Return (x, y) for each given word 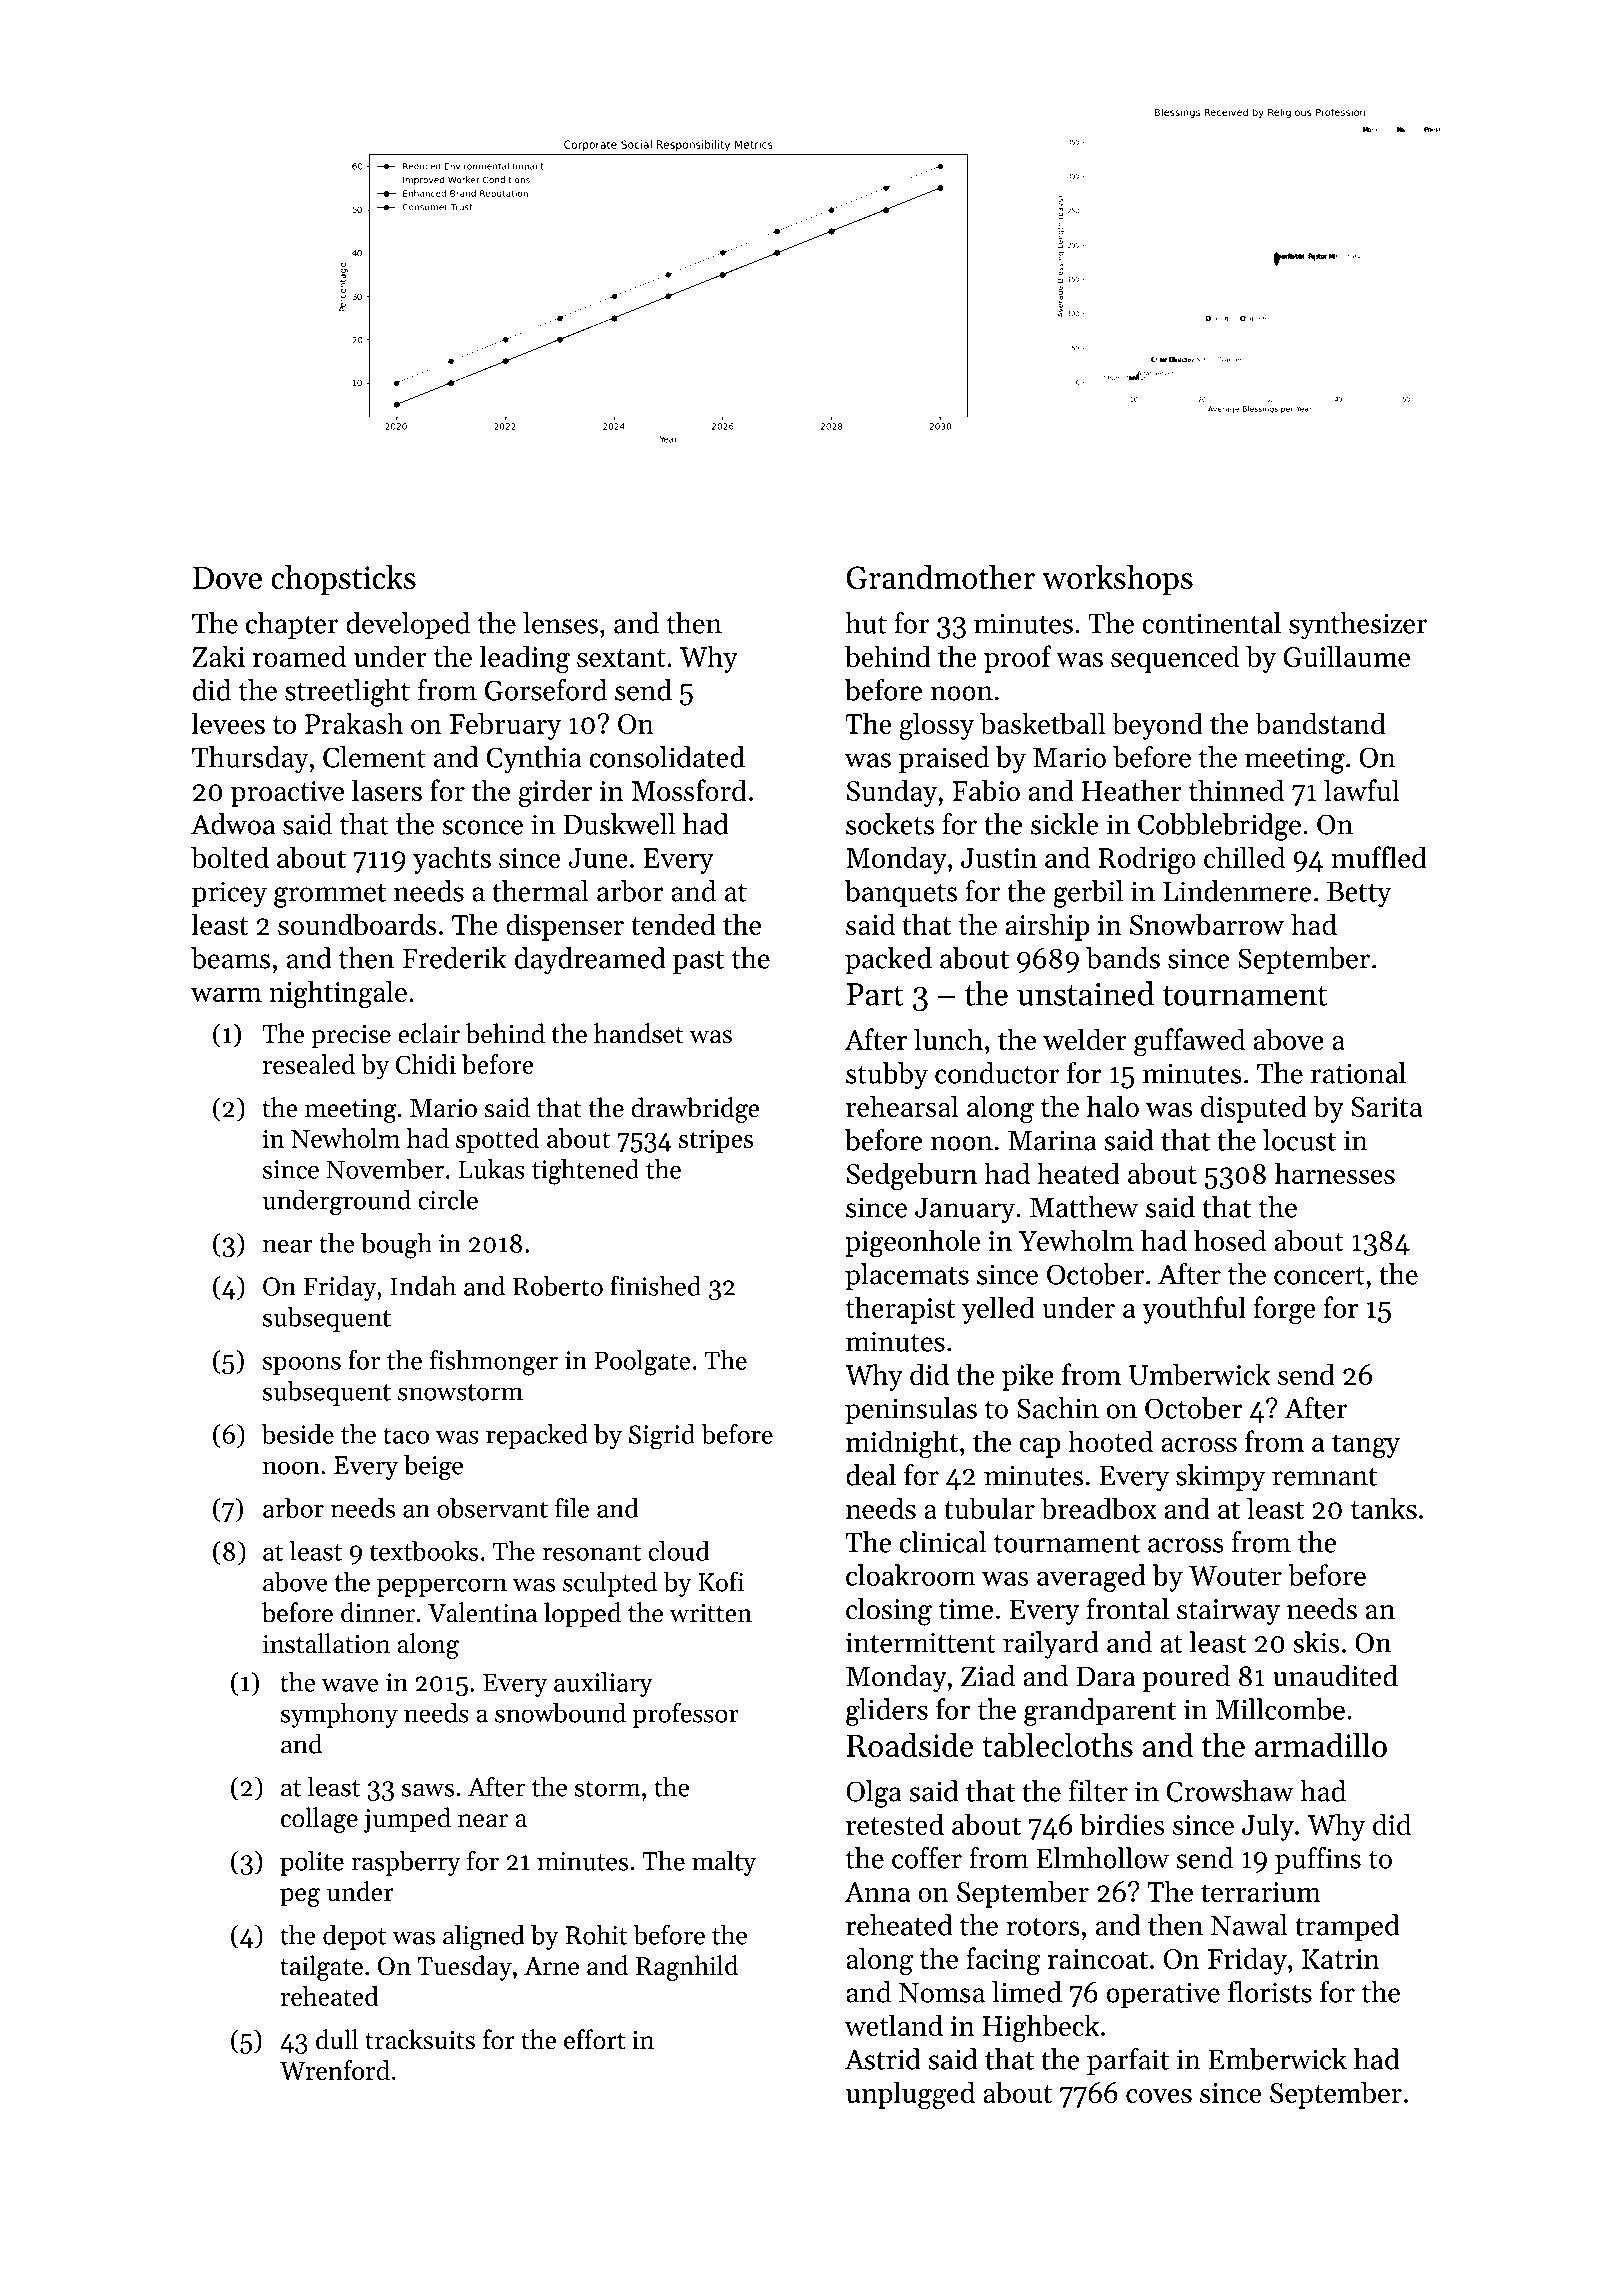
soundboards (357, 924)
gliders (887, 1712)
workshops (1117, 580)
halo (1113, 1106)
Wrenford (335, 2070)
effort (594, 2039)
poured (1186, 1678)
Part (875, 994)
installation (326, 1643)
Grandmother (940, 577)
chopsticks (343, 580)
